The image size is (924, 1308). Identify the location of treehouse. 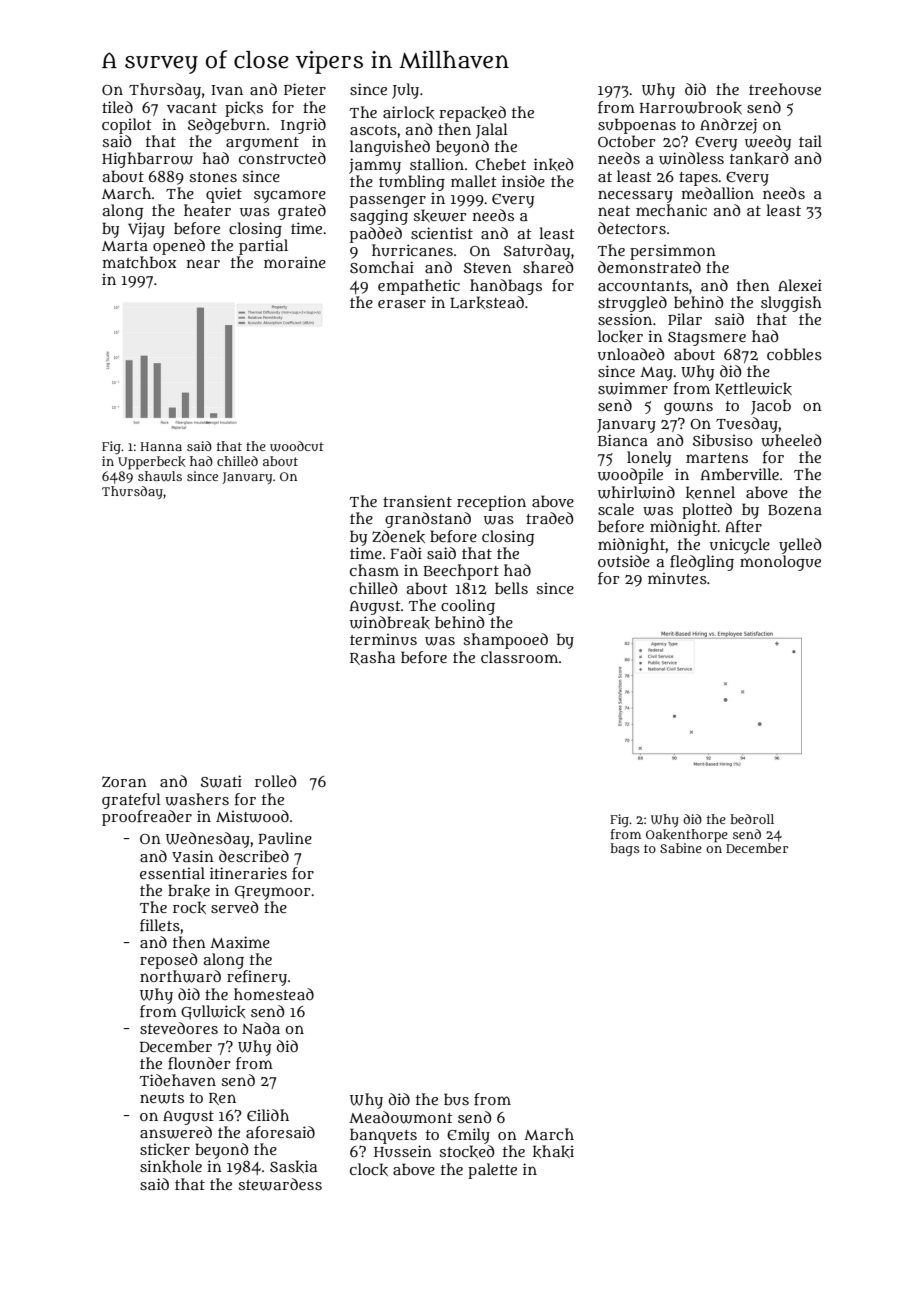
(785, 89).
